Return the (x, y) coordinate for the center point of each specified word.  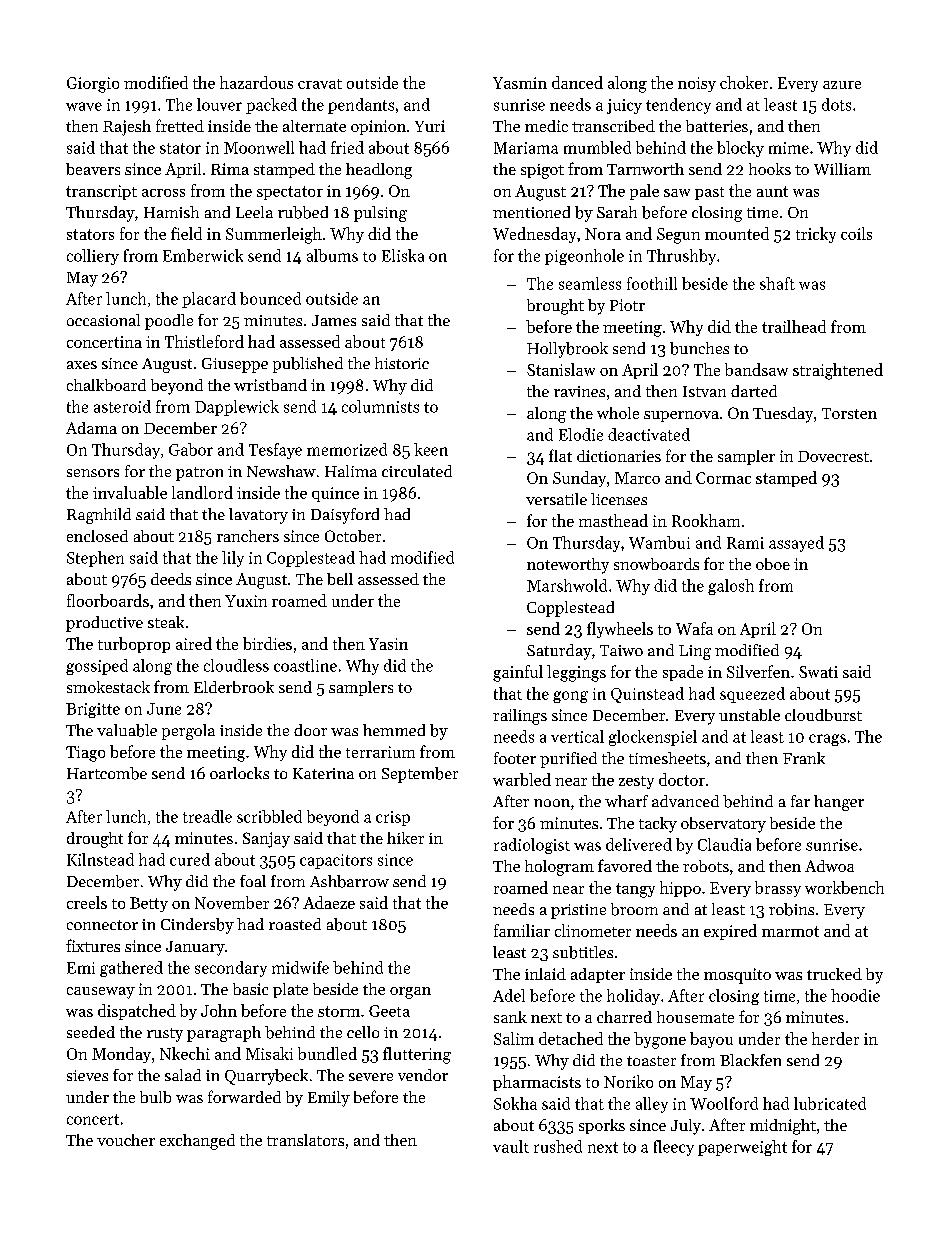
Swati (818, 672)
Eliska (403, 255)
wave (84, 106)
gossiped (97, 667)
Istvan (704, 391)
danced (577, 82)
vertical (577, 736)
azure (842, 85)
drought (95, 840)
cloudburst (823, 715)
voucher (126, 1140)
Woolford (724, 1103)
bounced (270, 298)
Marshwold (567, 585)
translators (305, 1140)
